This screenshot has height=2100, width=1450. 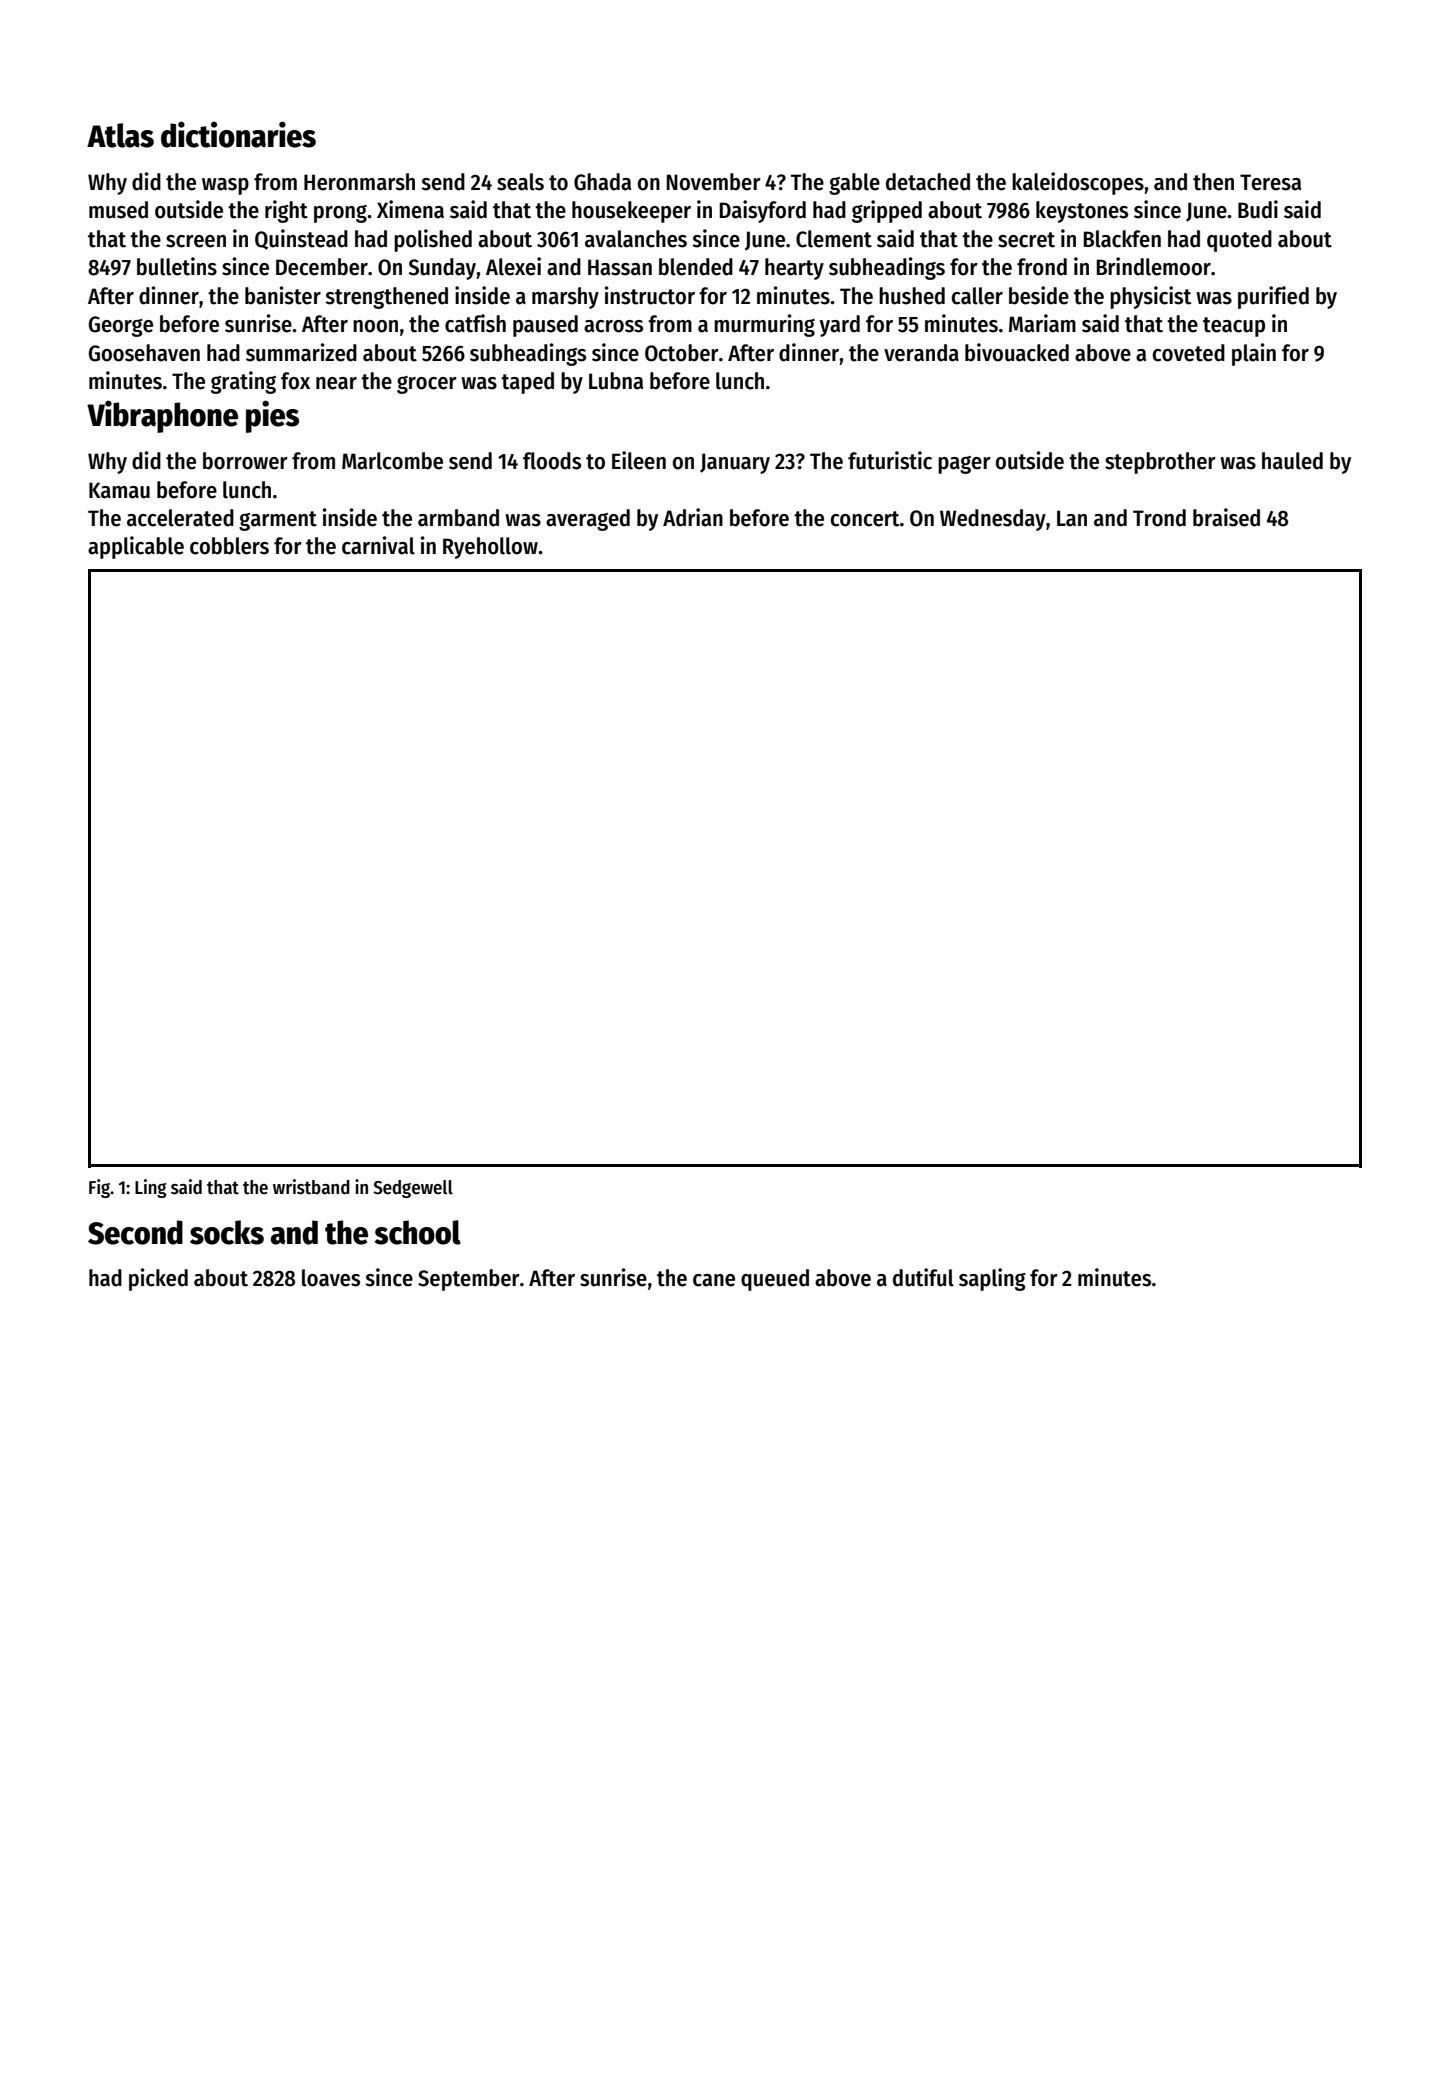 What do you see at coordinates (890, 460) in the screenshot?
I see `futuristic` at bounding box center [890, 460].
